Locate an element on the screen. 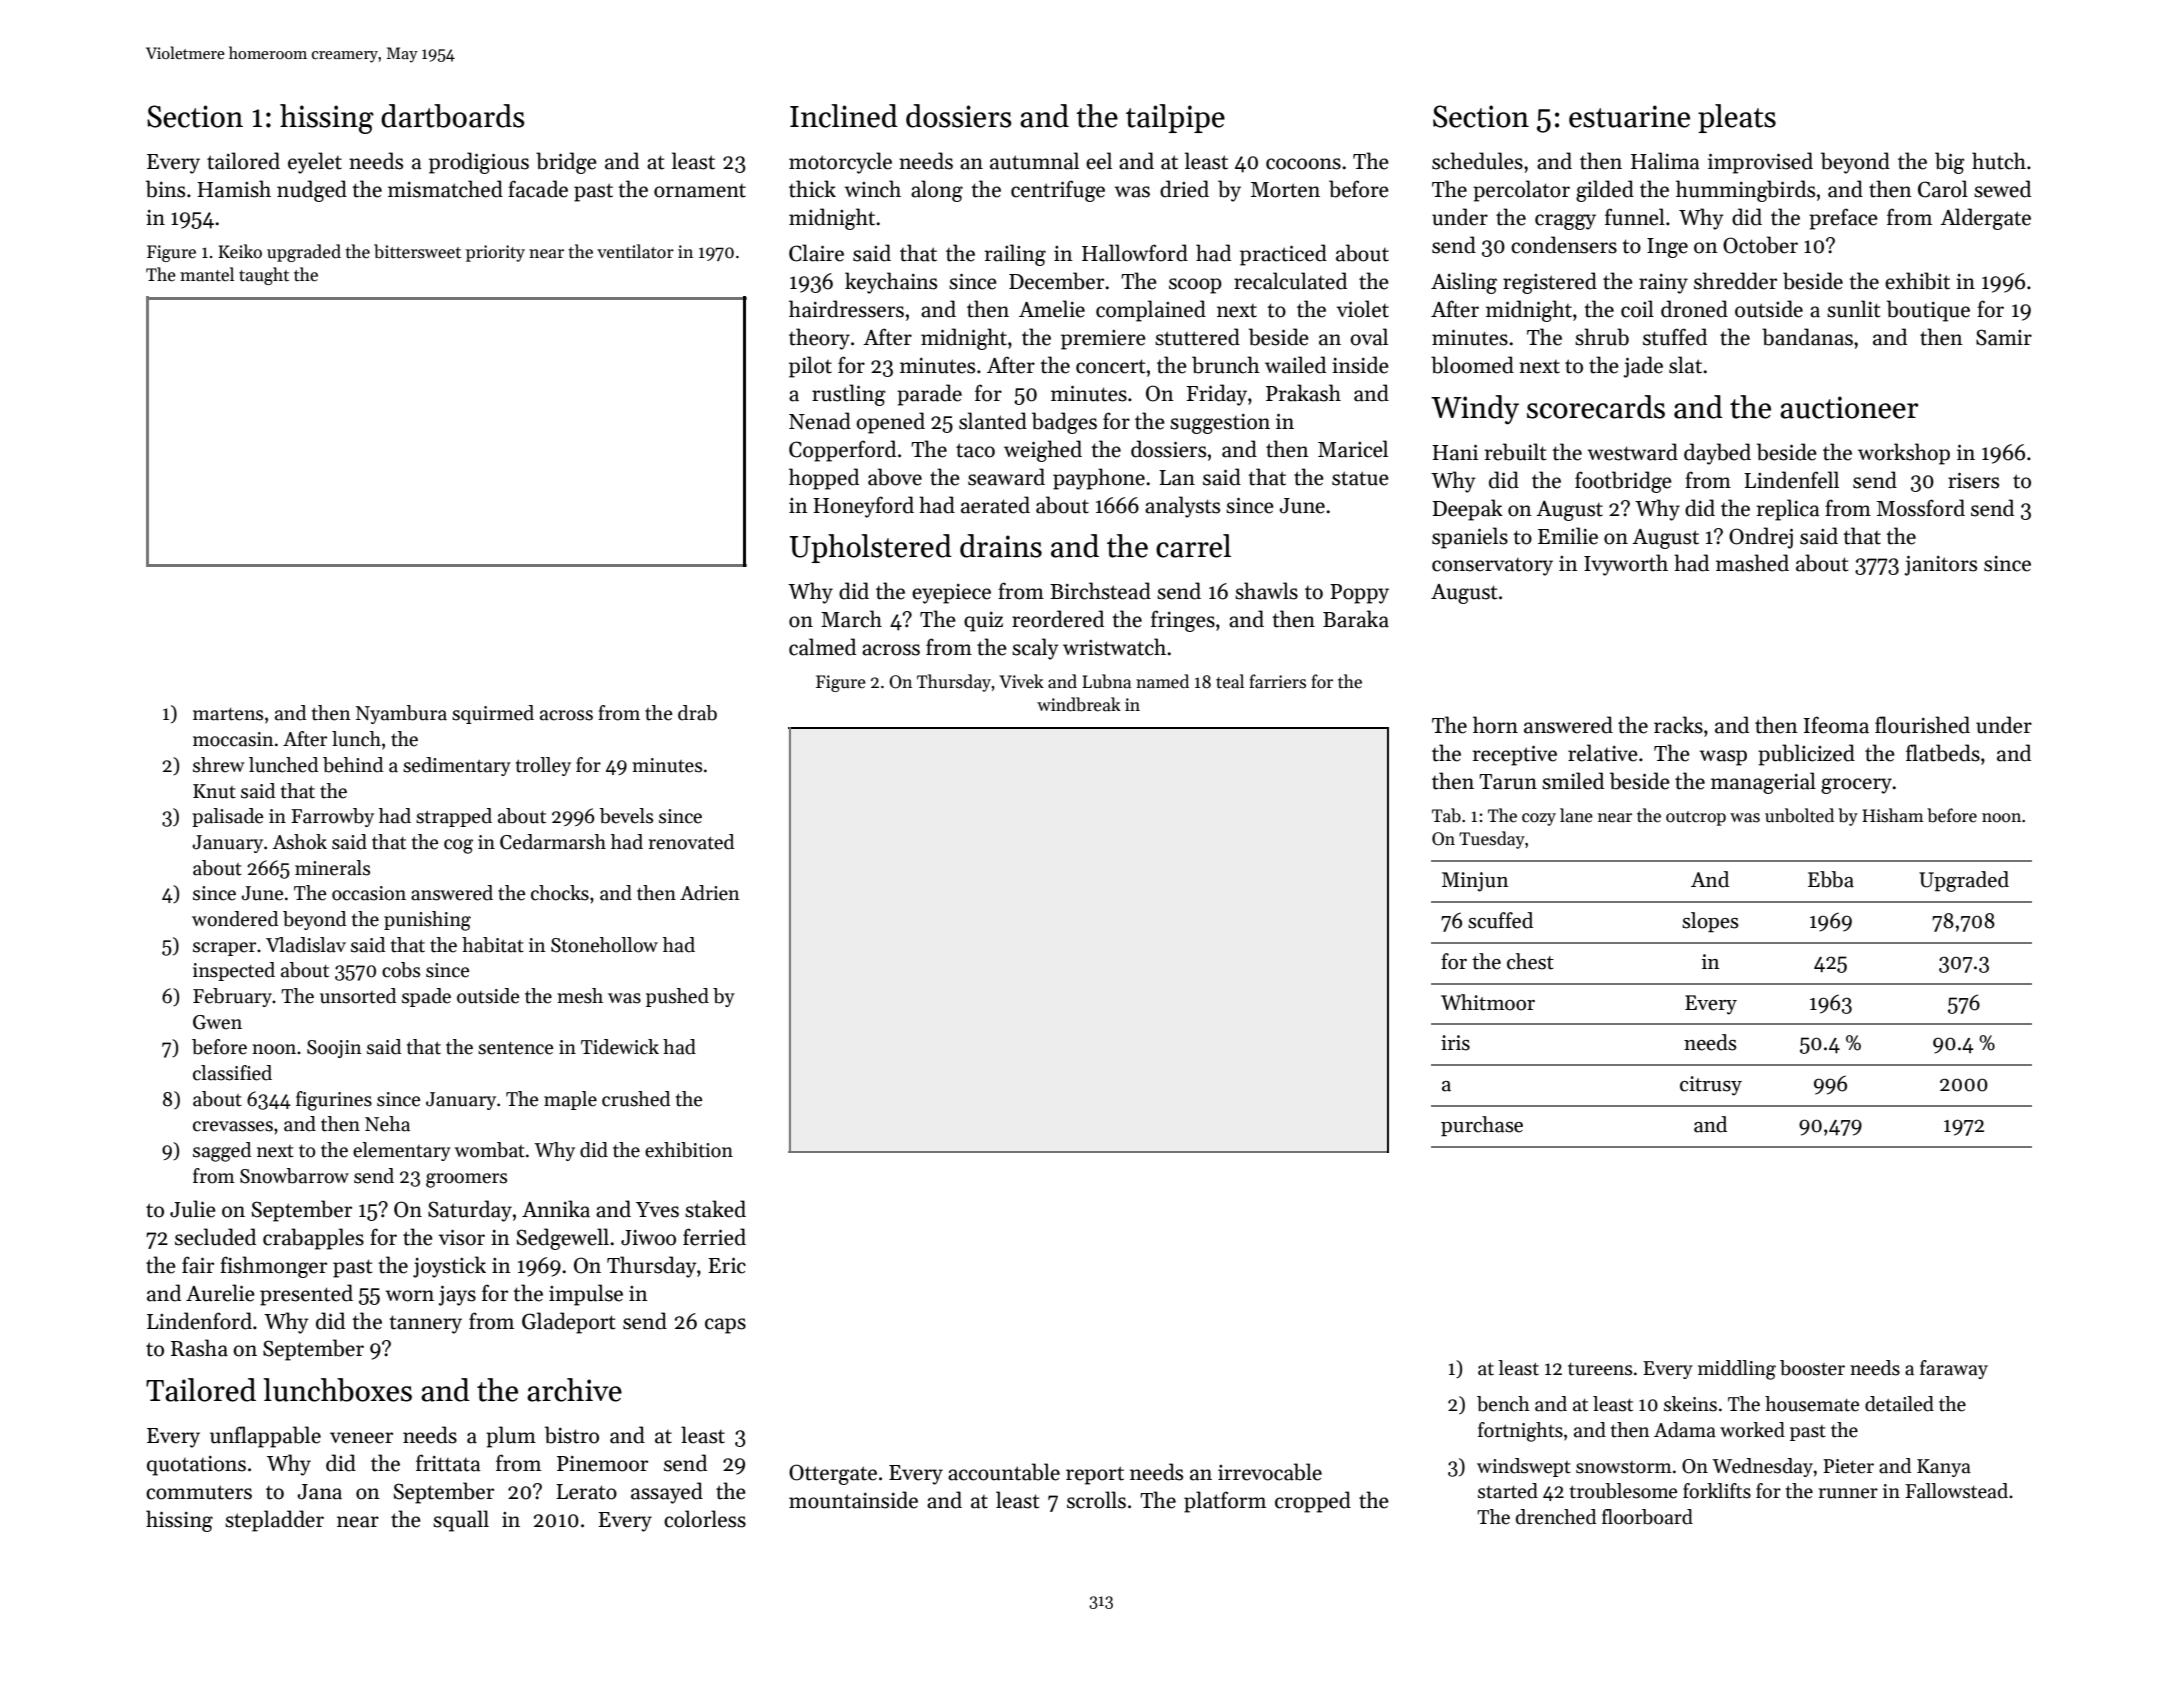  janitors is located at coordinates (1941, 566).
